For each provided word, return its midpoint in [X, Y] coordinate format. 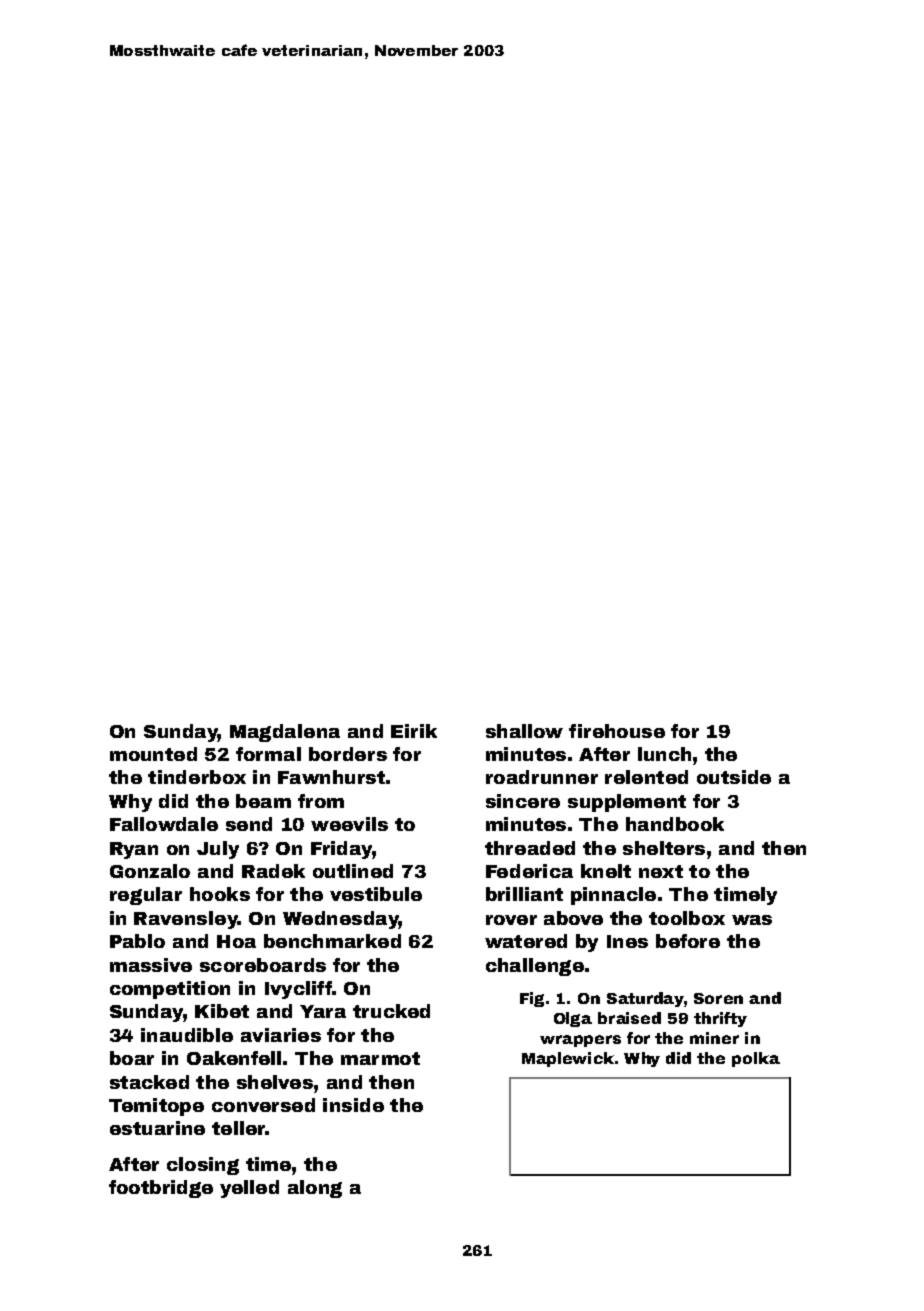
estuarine [157, 1128]
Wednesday [341, 920]
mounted [153, 754]
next [661, 871]
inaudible [187, 1035]
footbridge [161, 1189]
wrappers [580, 1041]
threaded [530, 848]
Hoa [236, 941]
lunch [664, 754]
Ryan [134, 850]
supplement [627, 803]
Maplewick [568, 1059]
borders [348, 754]
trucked [391, 1011]
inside [353, 1105]
